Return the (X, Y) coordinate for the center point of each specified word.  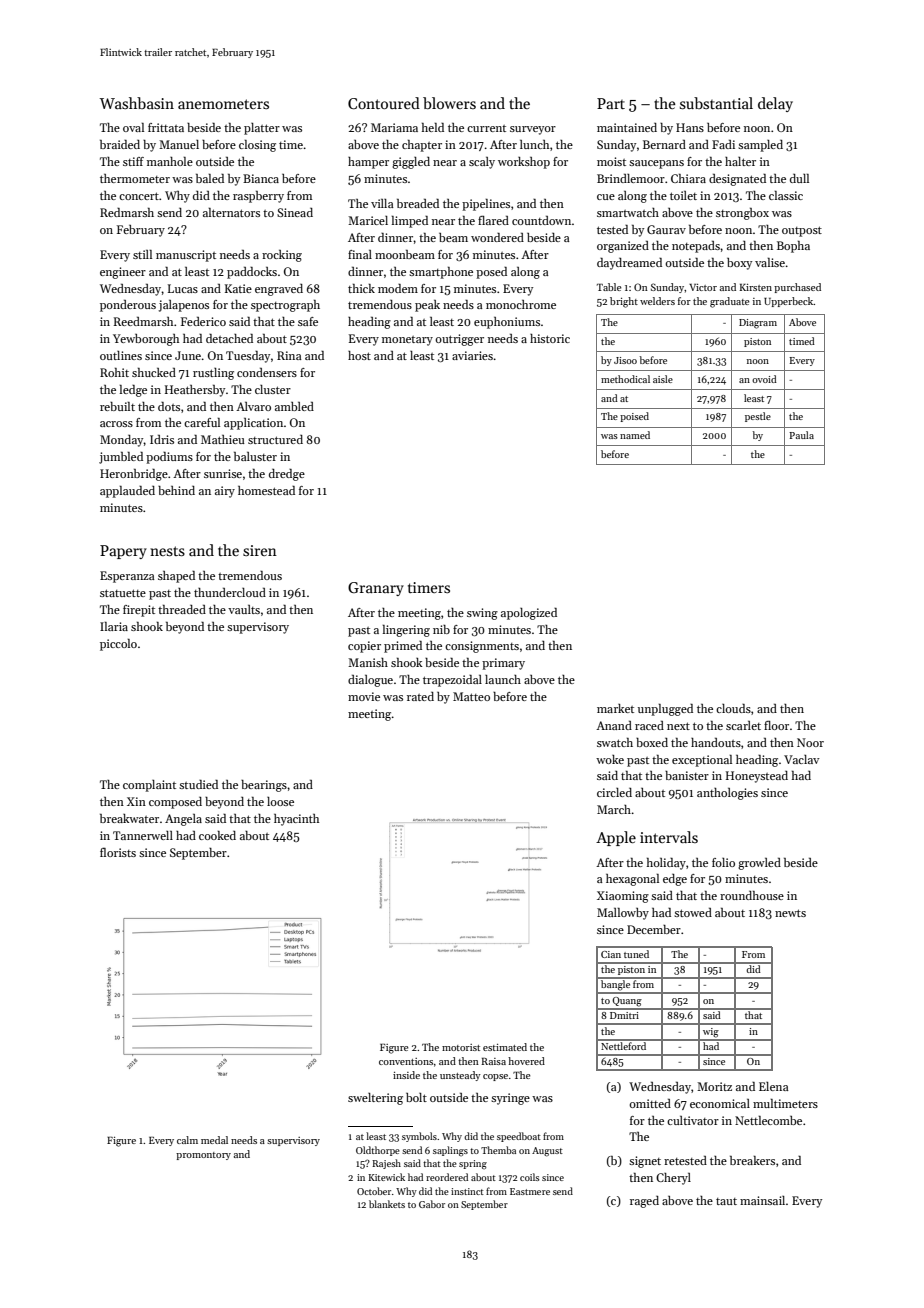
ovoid (764, 379)
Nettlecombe (768, 1120)
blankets (387, 1204)
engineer (123, 273)
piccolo (118, 645)
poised (634, 417)
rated (420, 696)
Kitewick (386, 1177)
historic (550, 338)
